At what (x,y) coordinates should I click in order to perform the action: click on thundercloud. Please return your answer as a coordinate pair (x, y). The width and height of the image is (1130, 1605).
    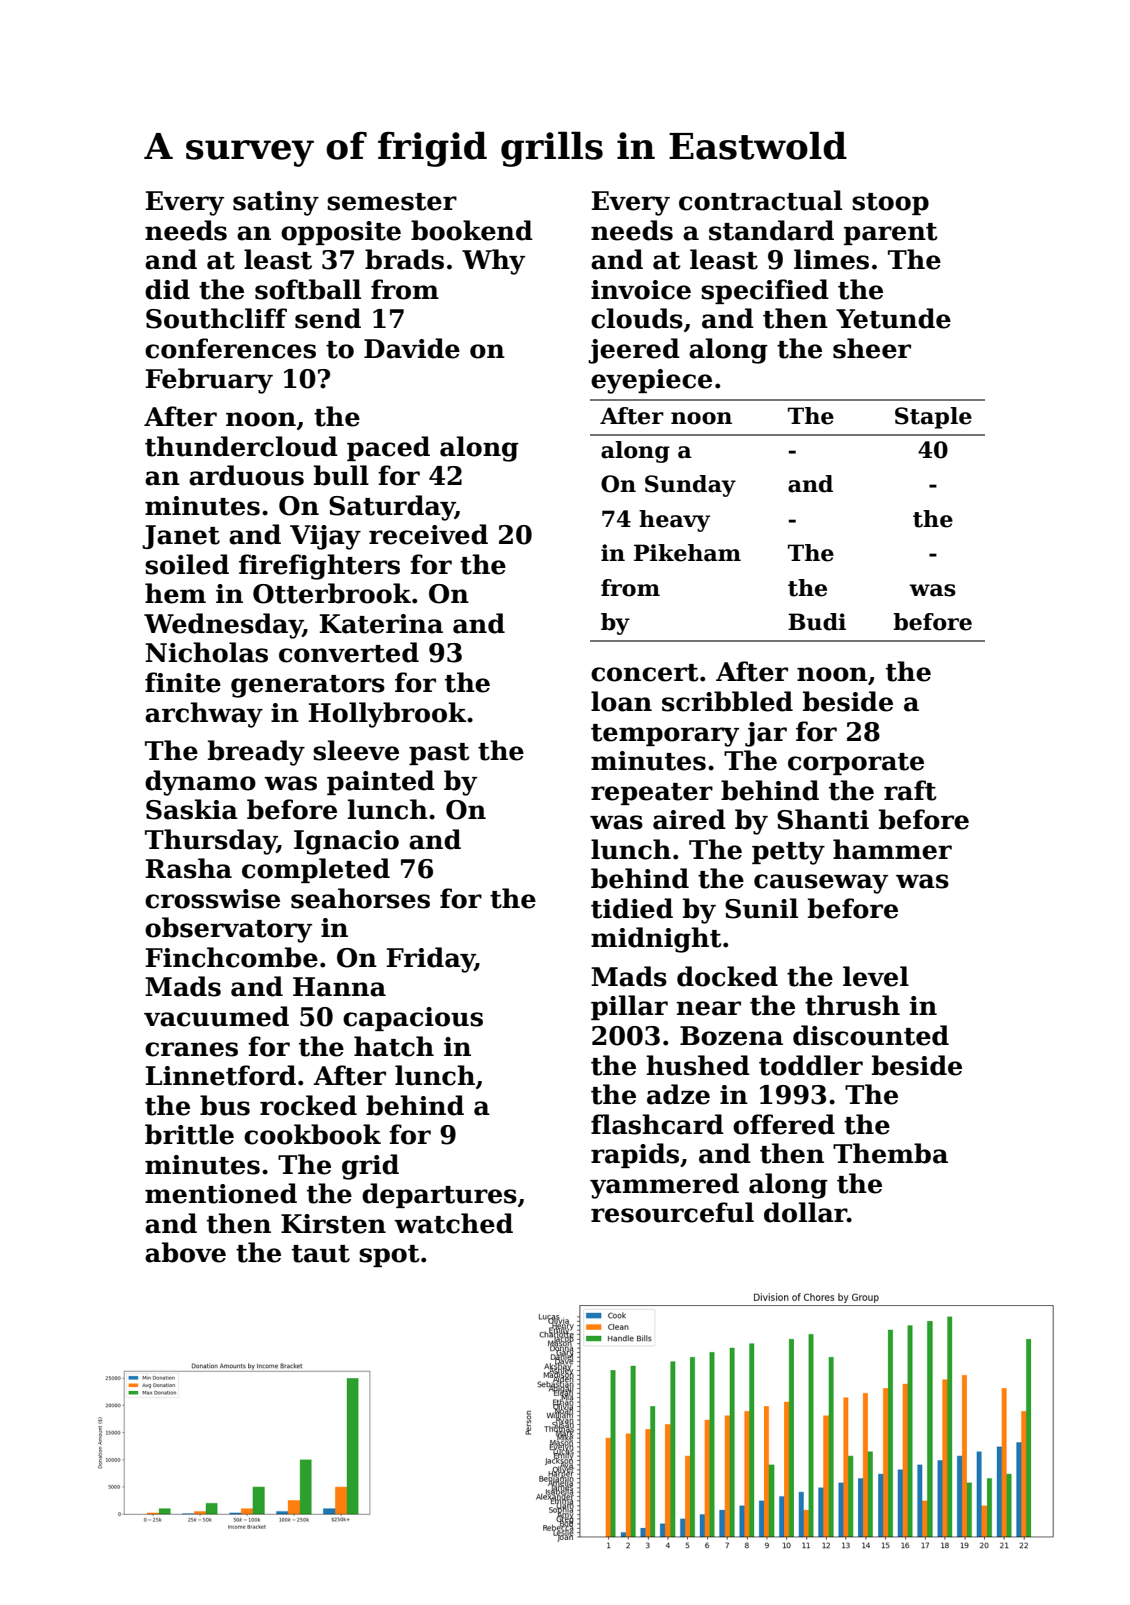
    Looking at the image, I should click on (241, 446).
